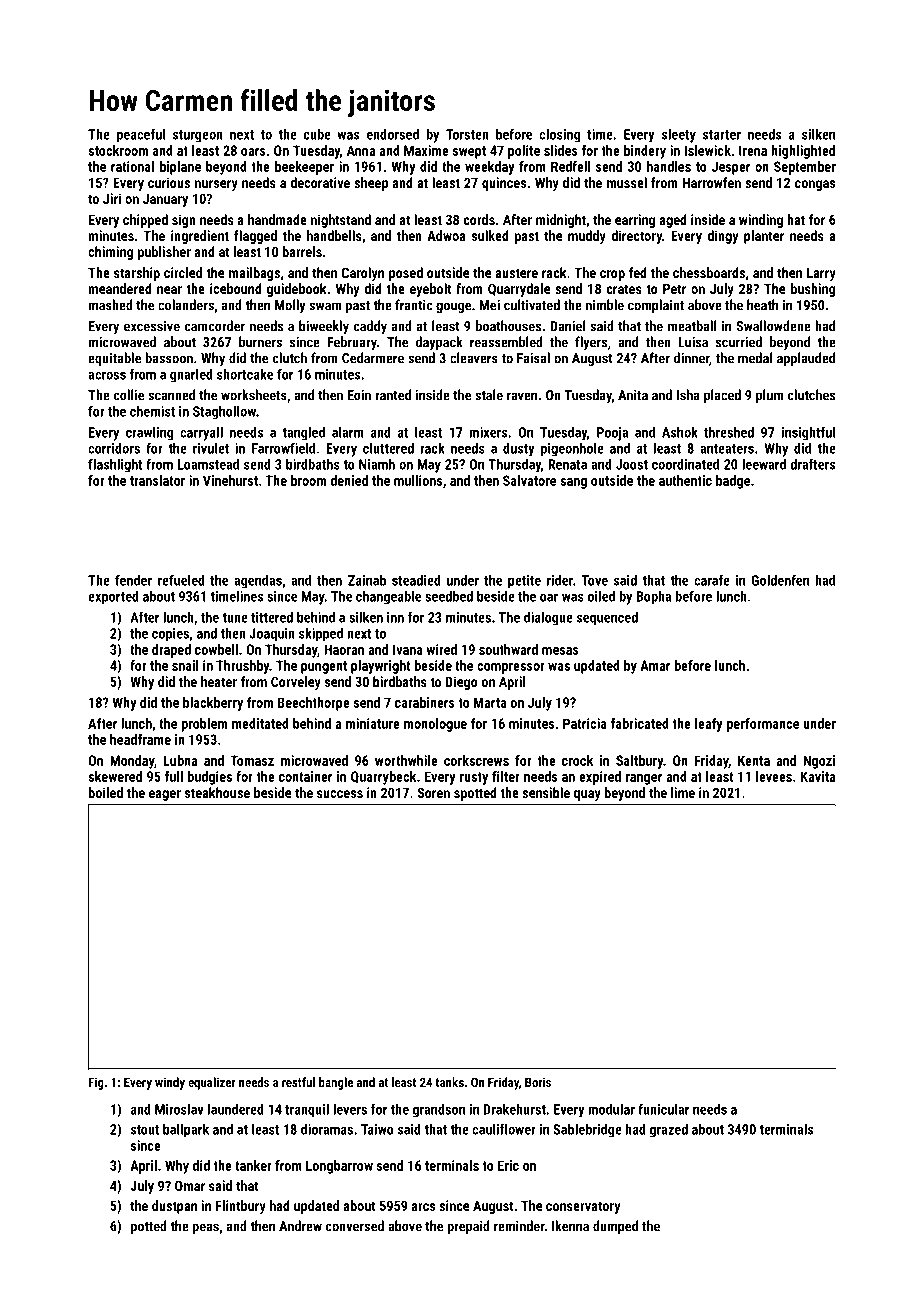 The height and width of the page is (1308, 924). What do you see at coordinates (474, 358) in the page?
I see `cleavers` at bounding box center [474, 358].
